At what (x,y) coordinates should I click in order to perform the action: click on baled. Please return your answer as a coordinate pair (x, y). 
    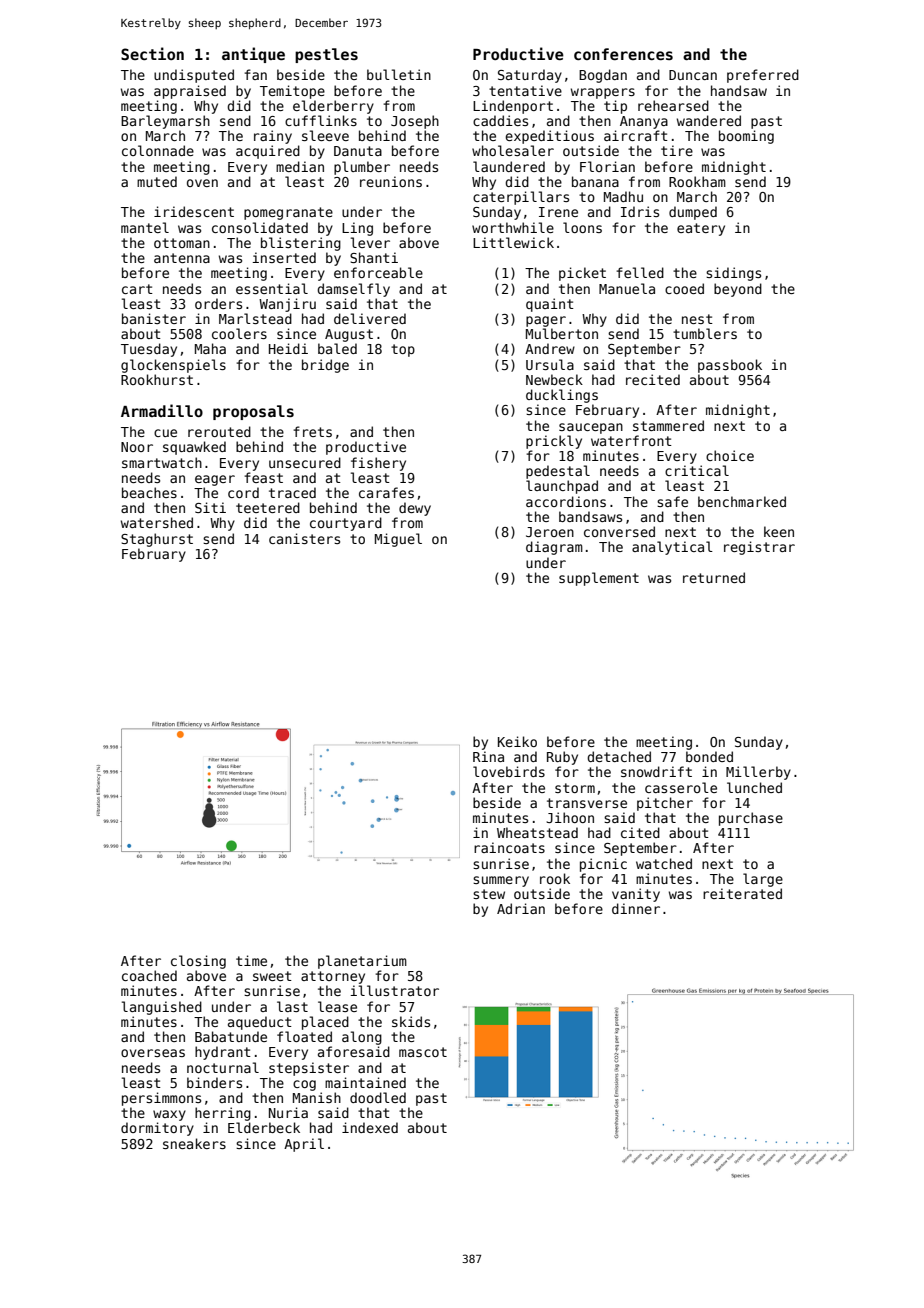
    Looking at the image, I should click on (337, 348).
